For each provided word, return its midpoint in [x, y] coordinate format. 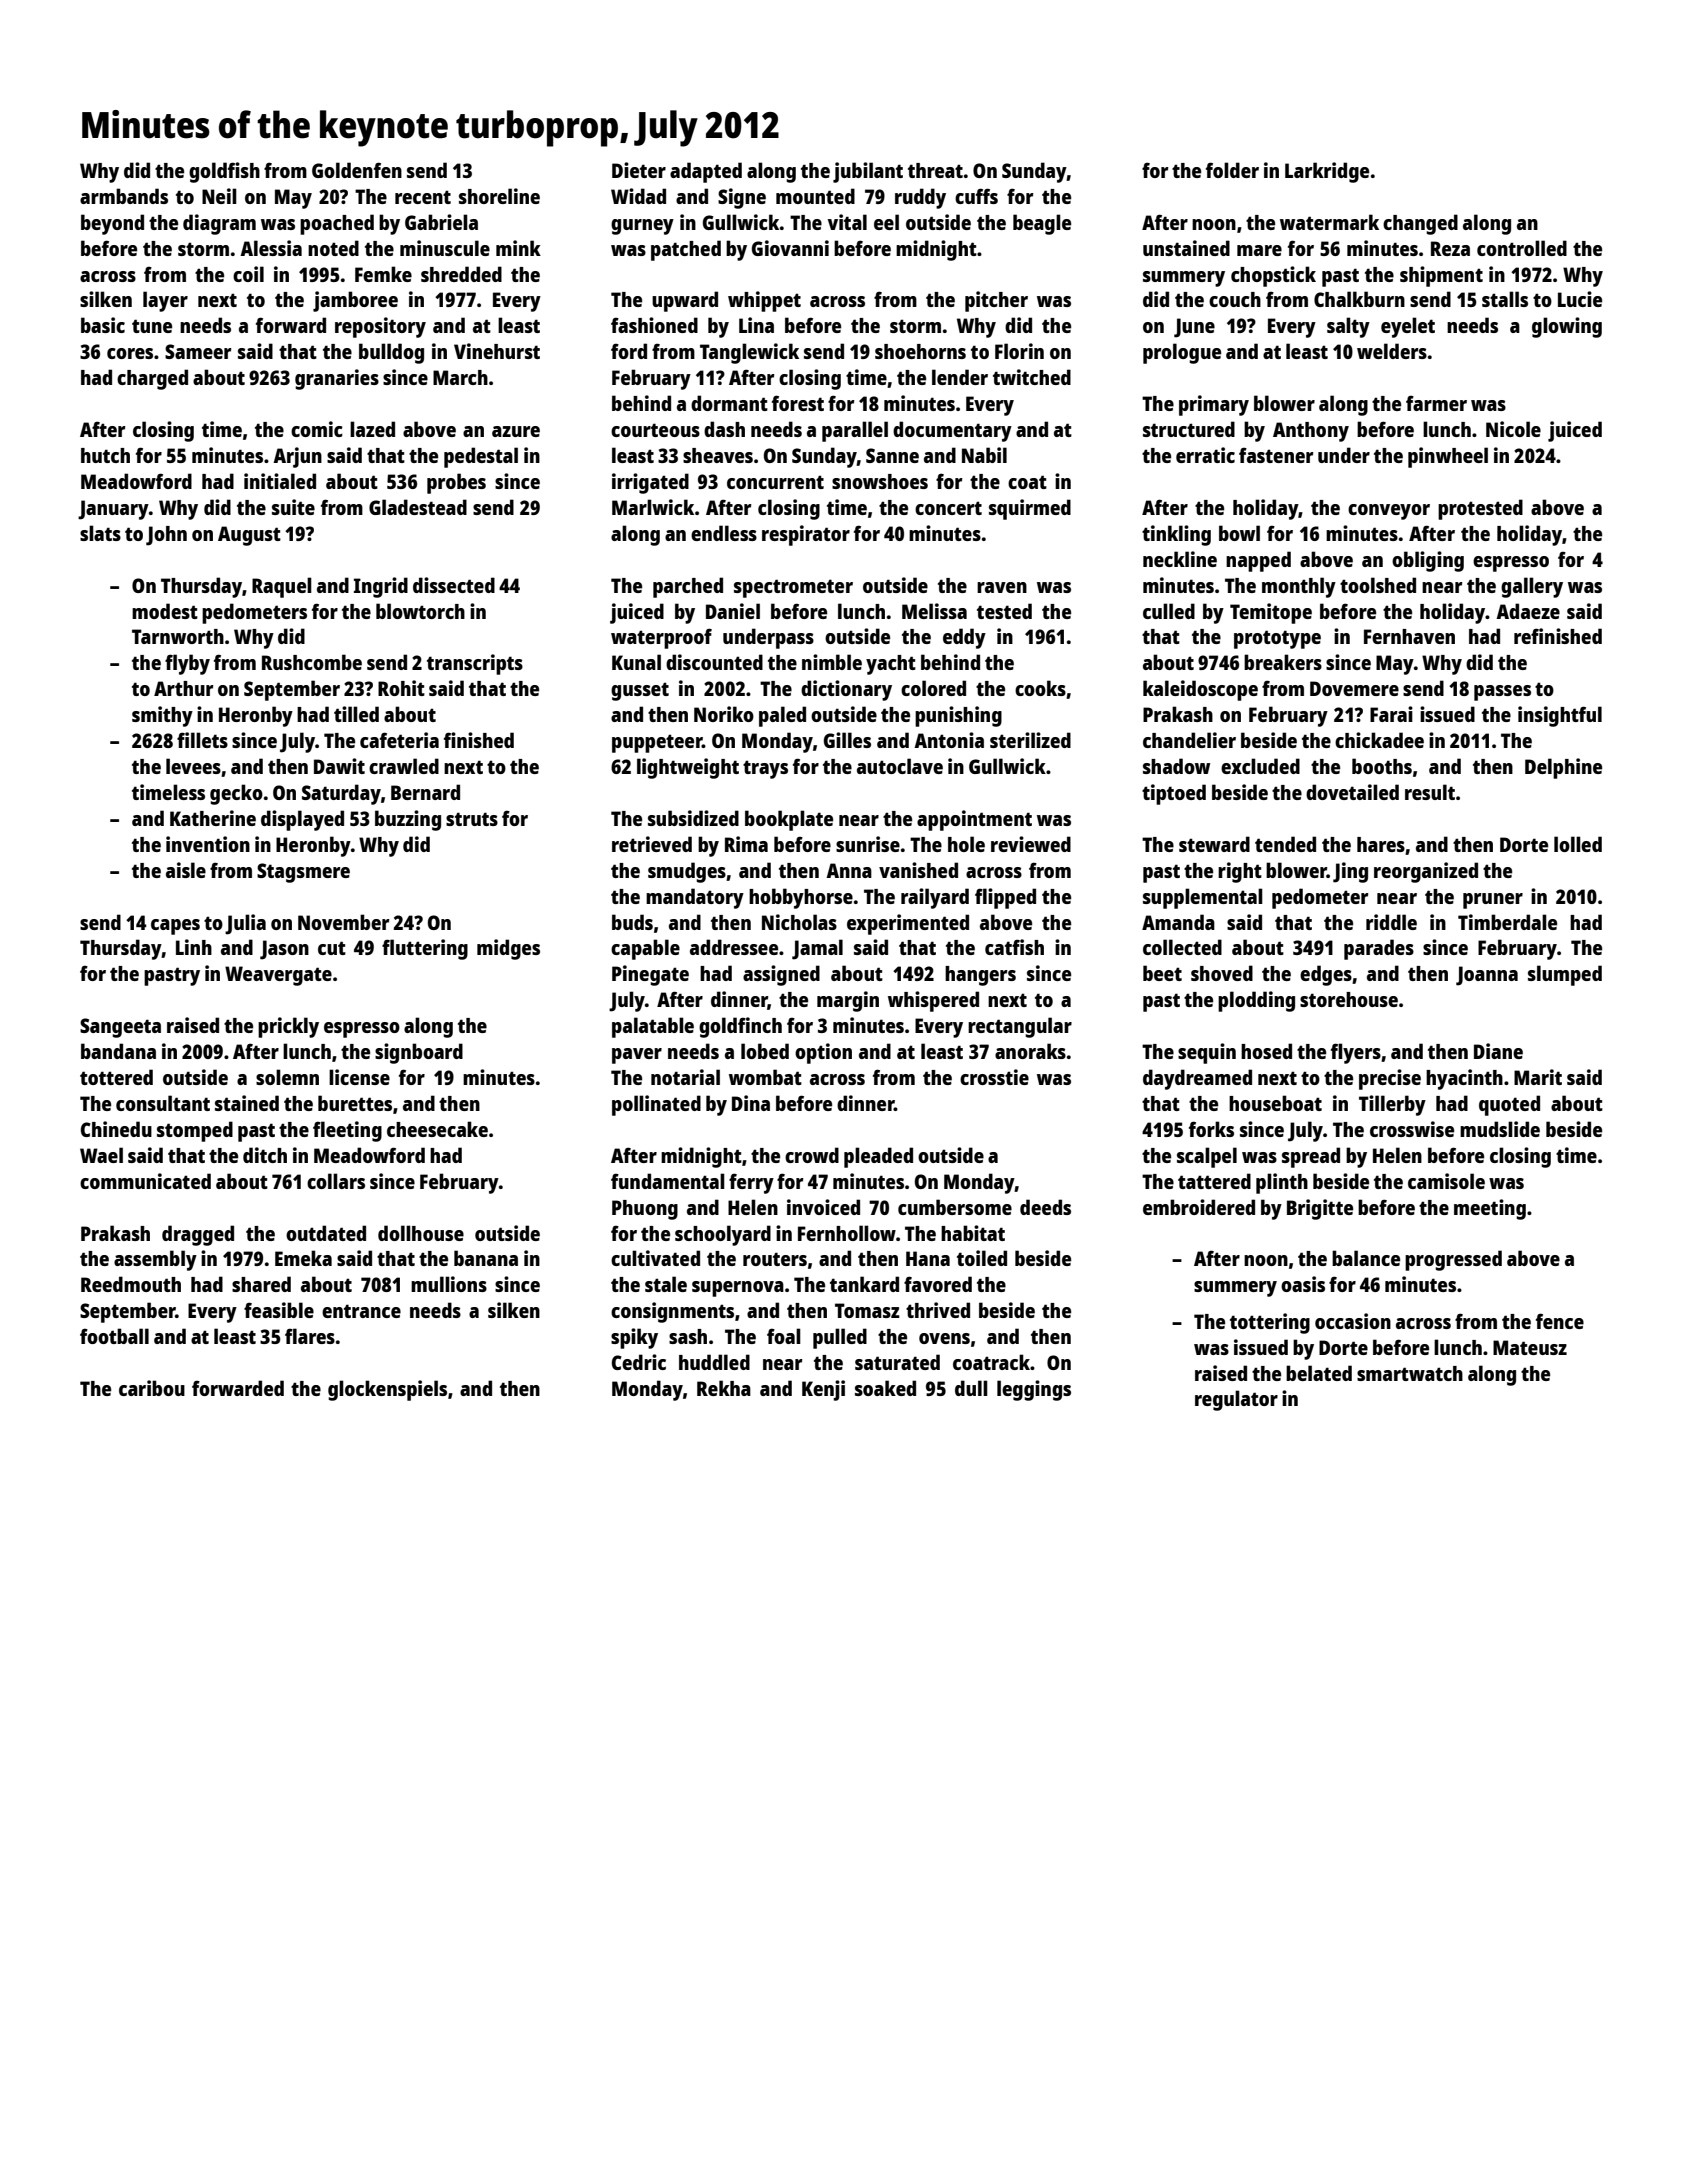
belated [1319, 1373]
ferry [751, 1183]
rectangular [1020, 1027]
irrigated [650, 483]
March [460, 377]
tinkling [1176, 535]
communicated [145, 1181]
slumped [1565, 975]
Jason [284, 950]
